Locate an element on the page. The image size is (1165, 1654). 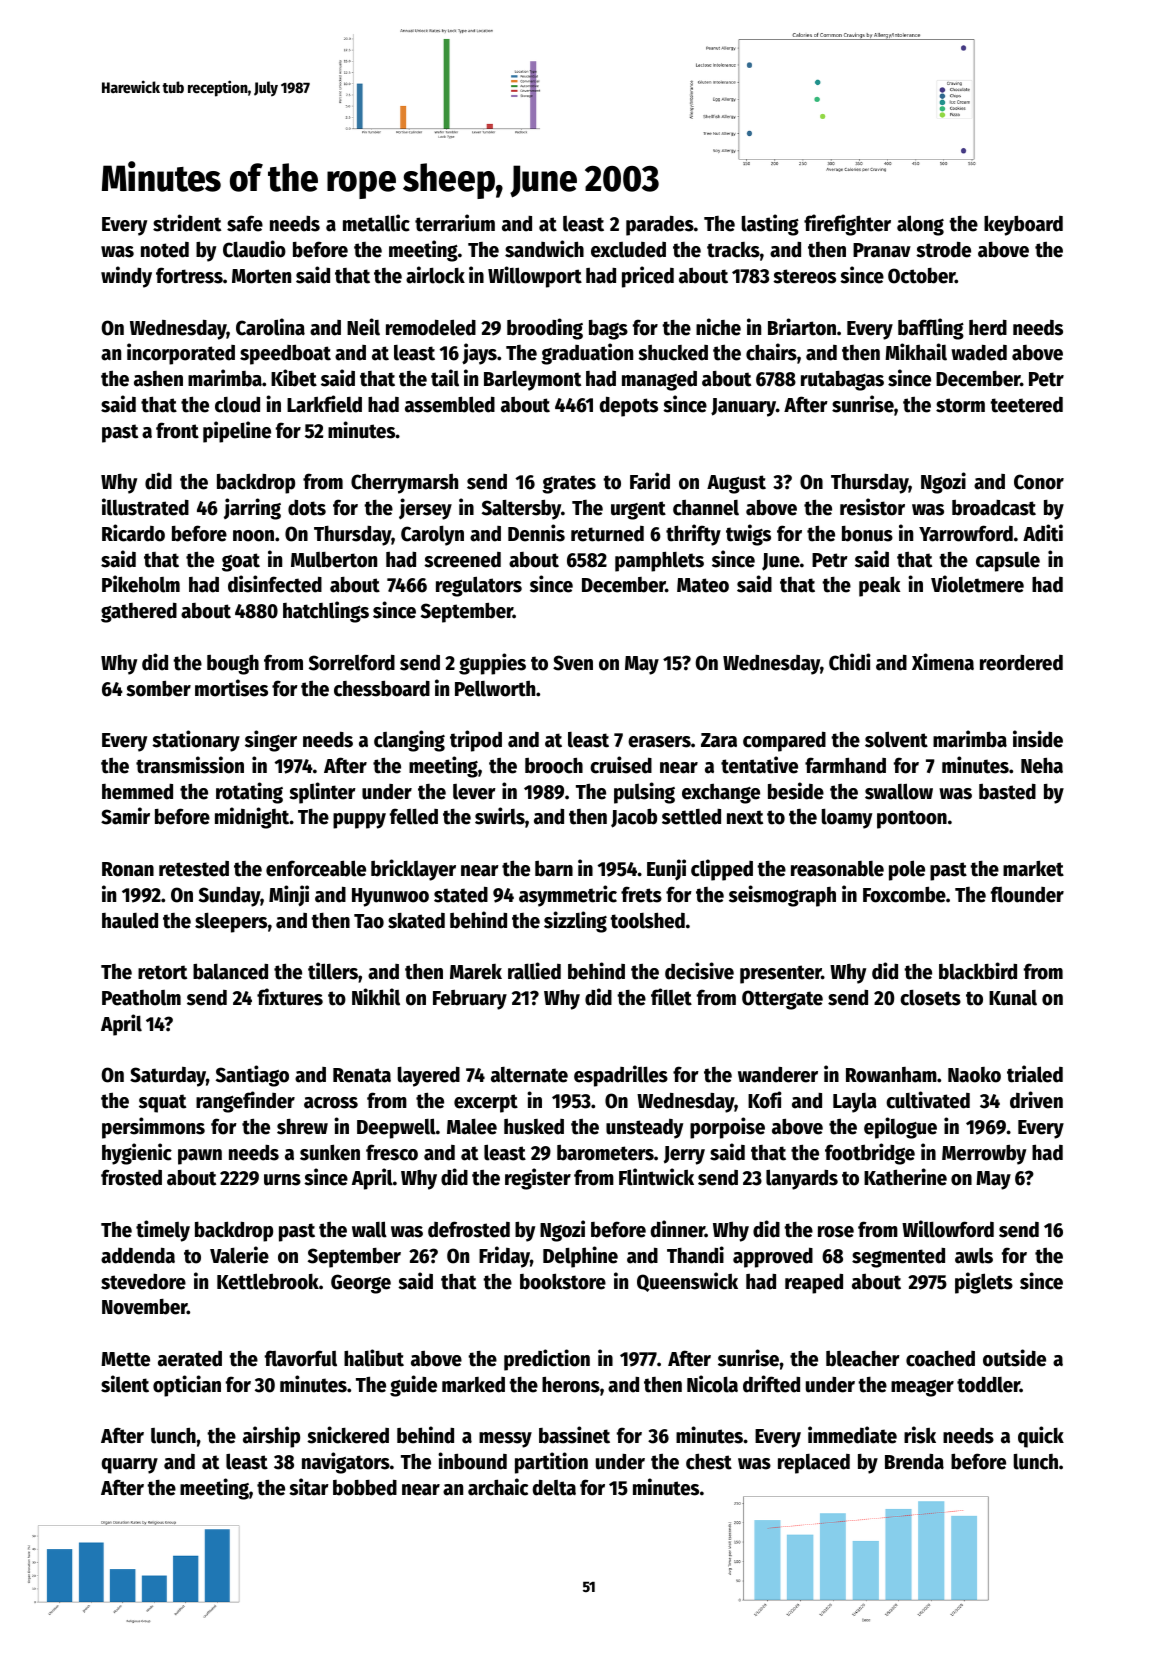
sandwich is located at coordinates (544, 249).
